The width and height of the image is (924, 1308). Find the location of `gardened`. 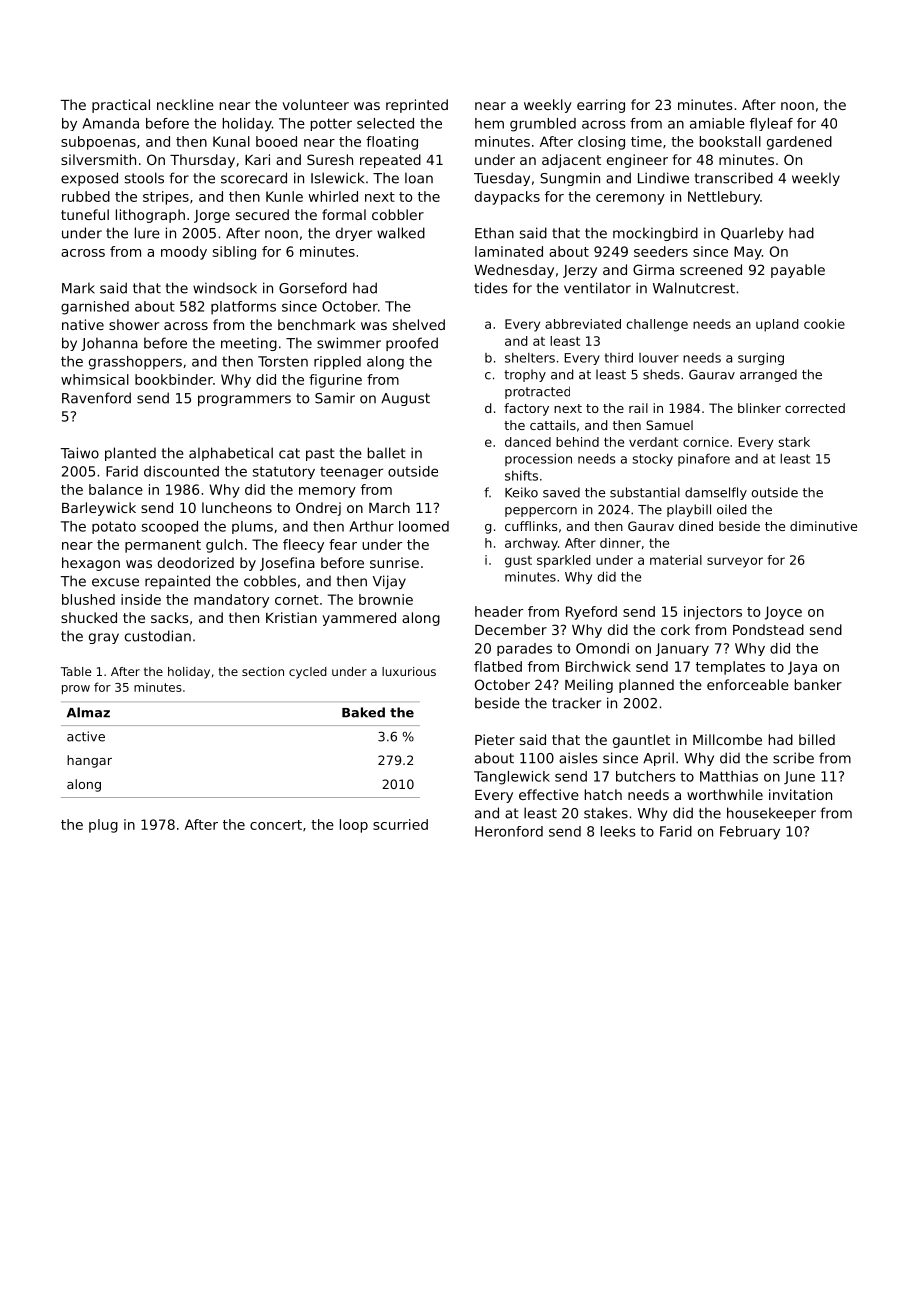

gardened is located at coordinates (799, 143).
